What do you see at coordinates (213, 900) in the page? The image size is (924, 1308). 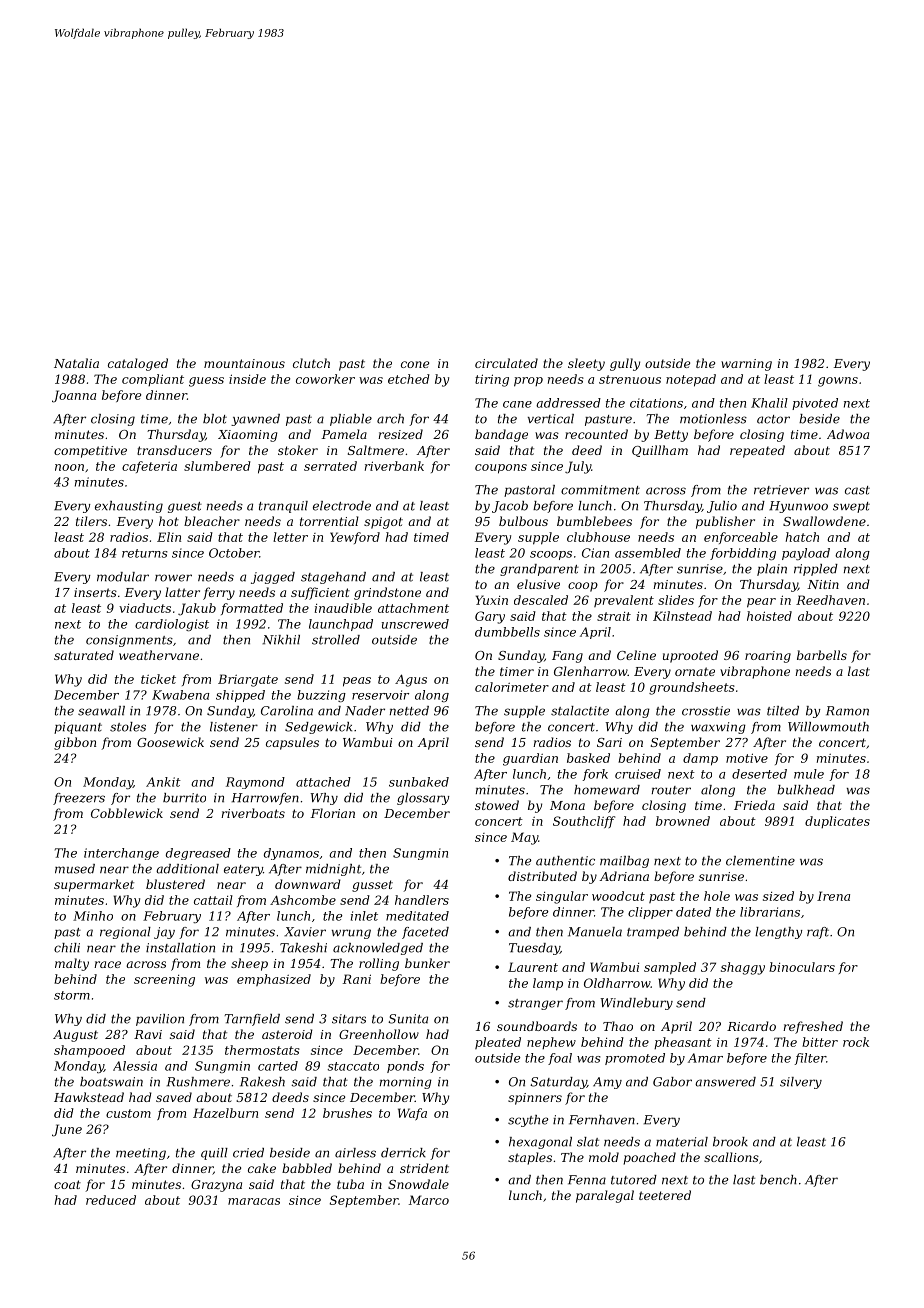 I see `cattail` at bounding box center [213, 900].
